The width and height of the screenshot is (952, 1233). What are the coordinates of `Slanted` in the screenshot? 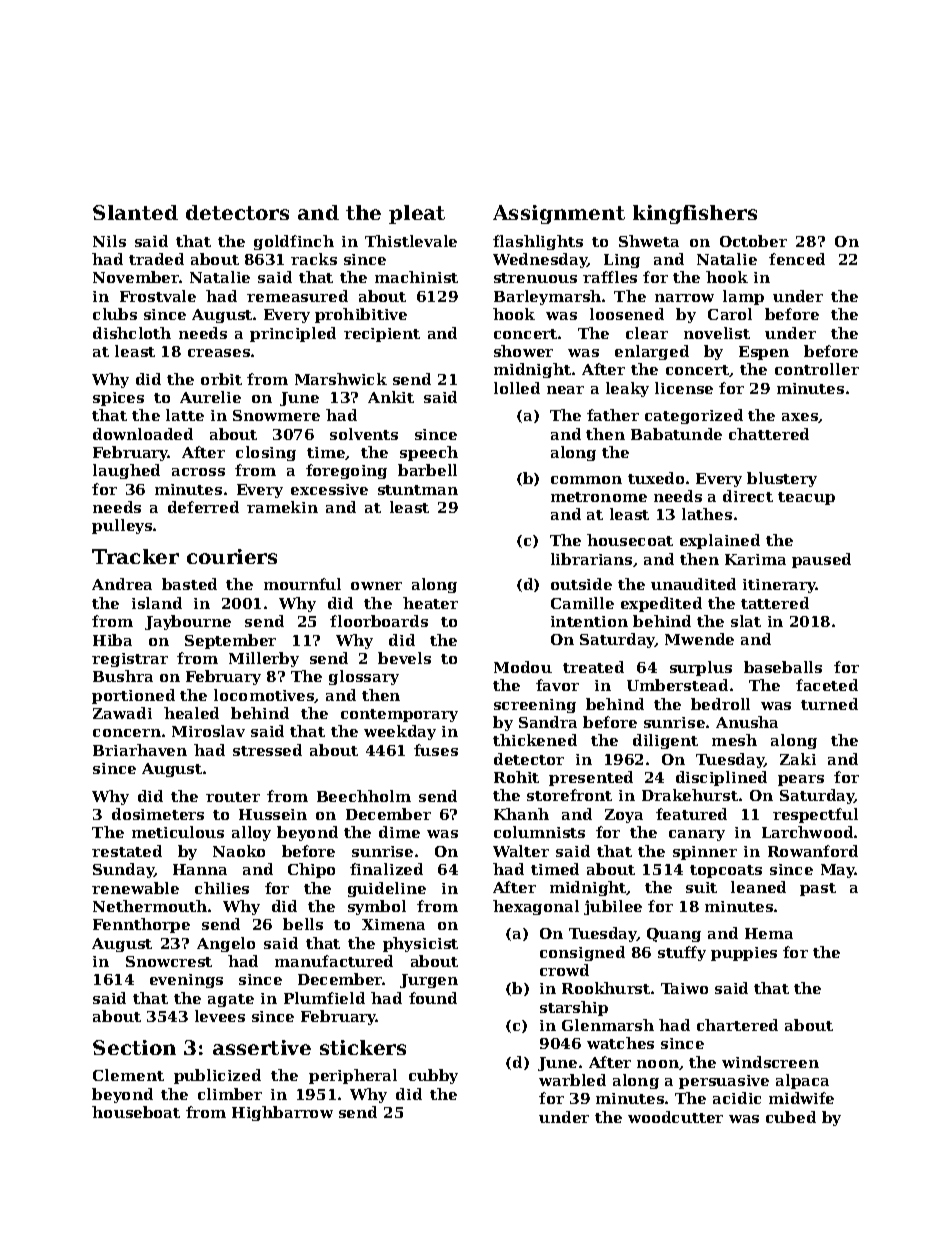 It's located at (135, 212).
